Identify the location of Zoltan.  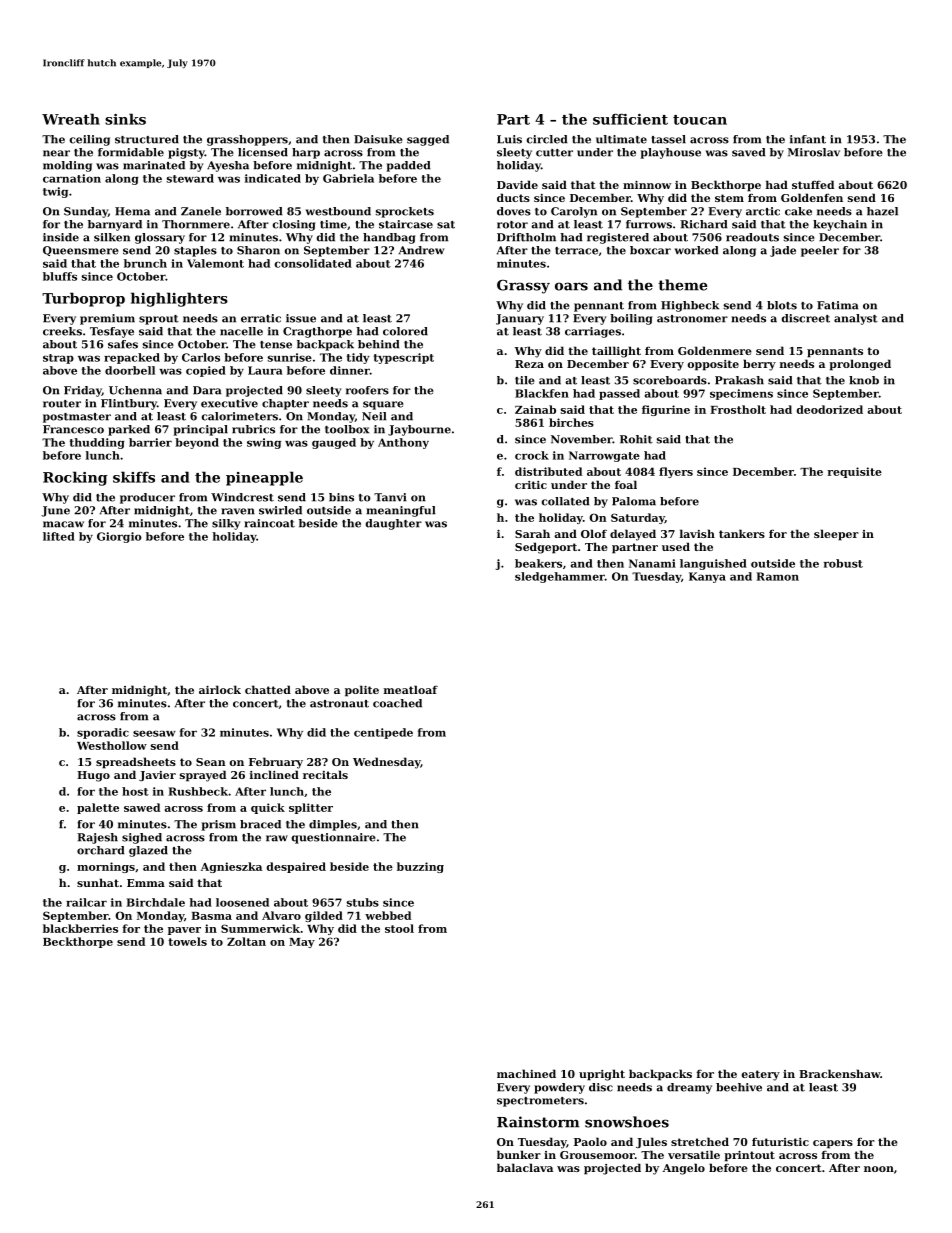
(246, 941).
